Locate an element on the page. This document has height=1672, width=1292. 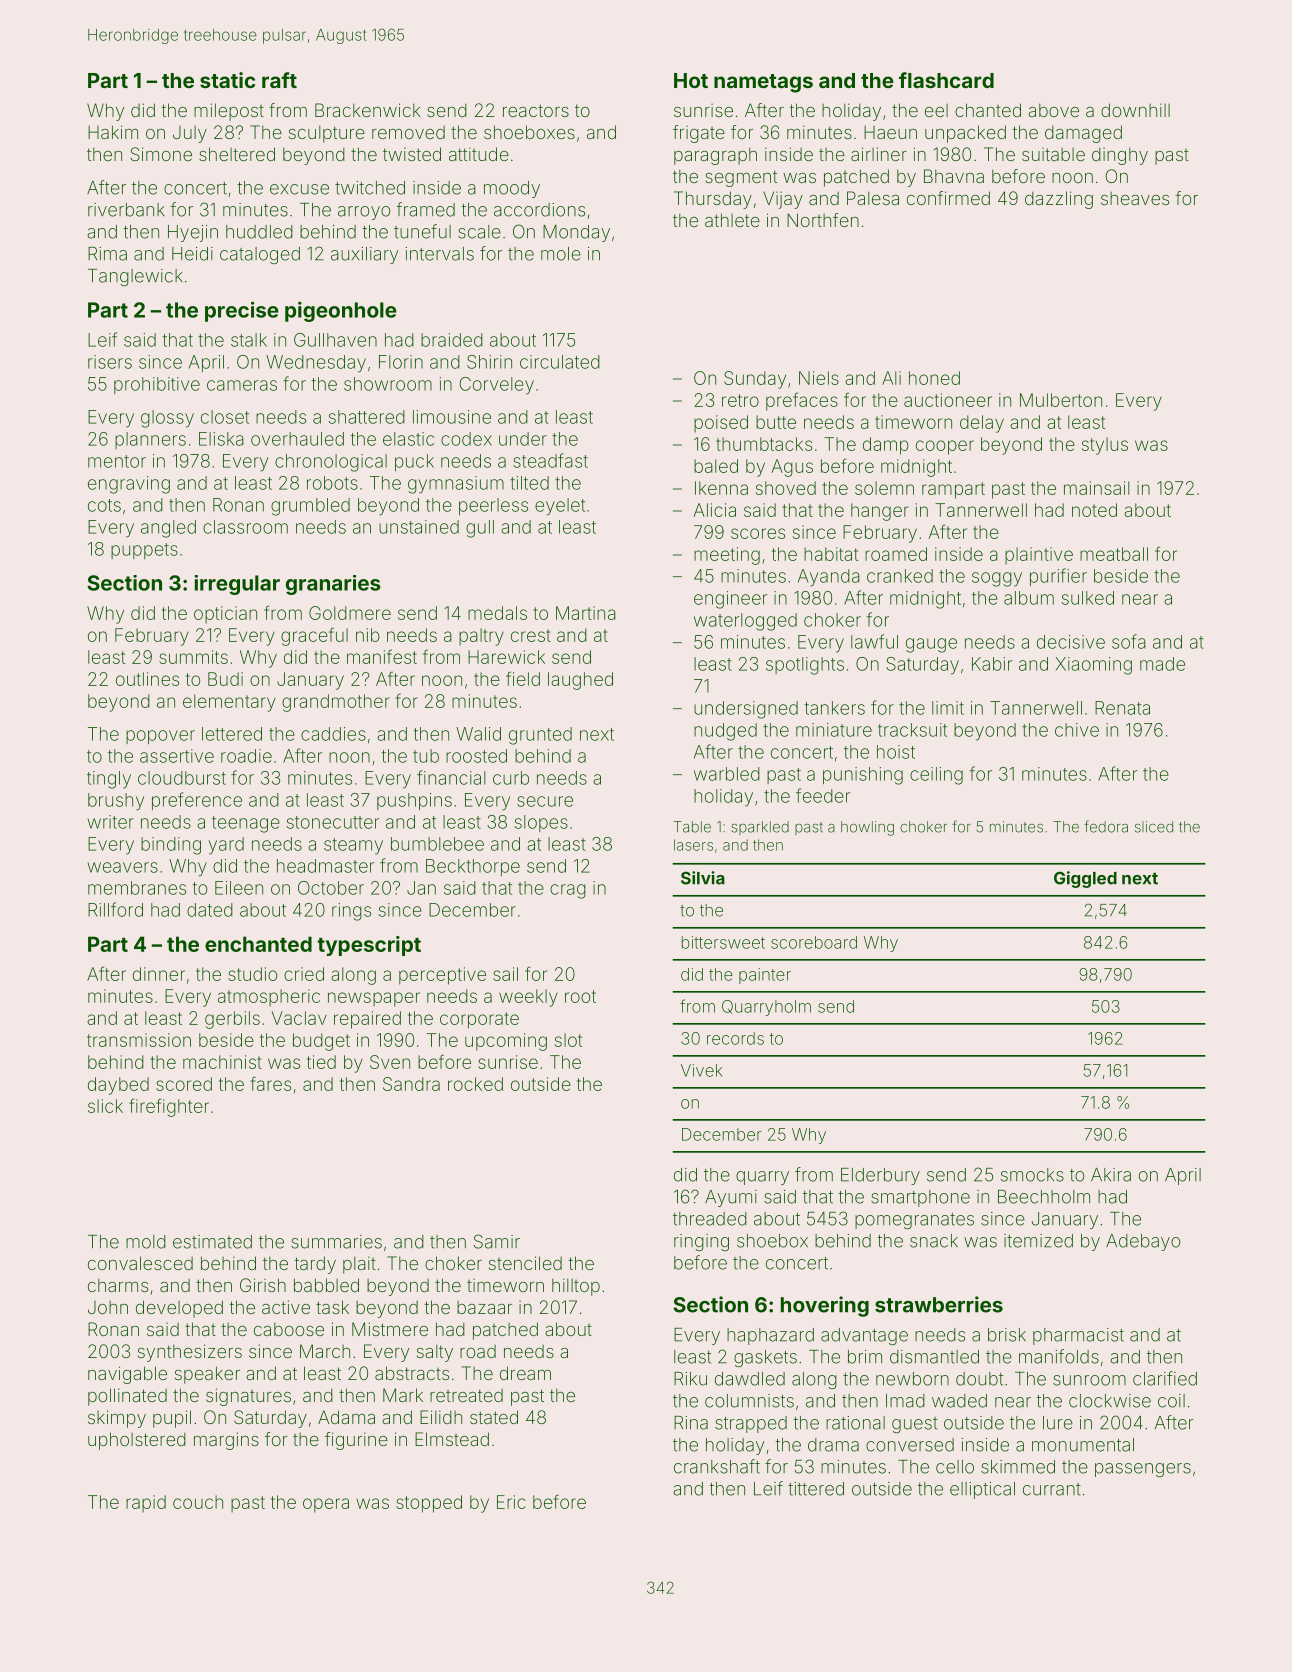
downhill is located at coordinates (1135, 110).
